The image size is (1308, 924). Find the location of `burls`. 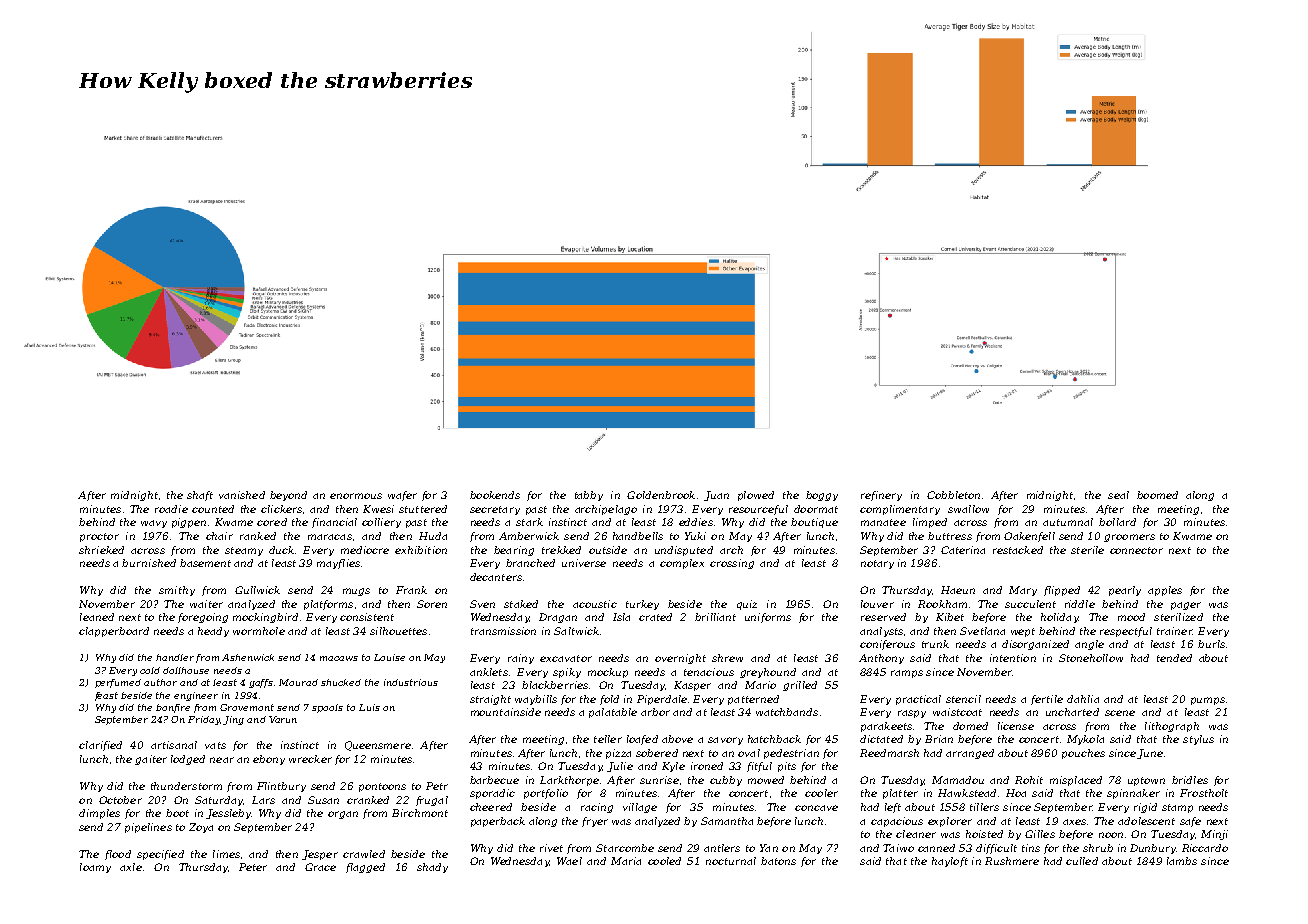

burls is located at coordinates (1211, 644).
